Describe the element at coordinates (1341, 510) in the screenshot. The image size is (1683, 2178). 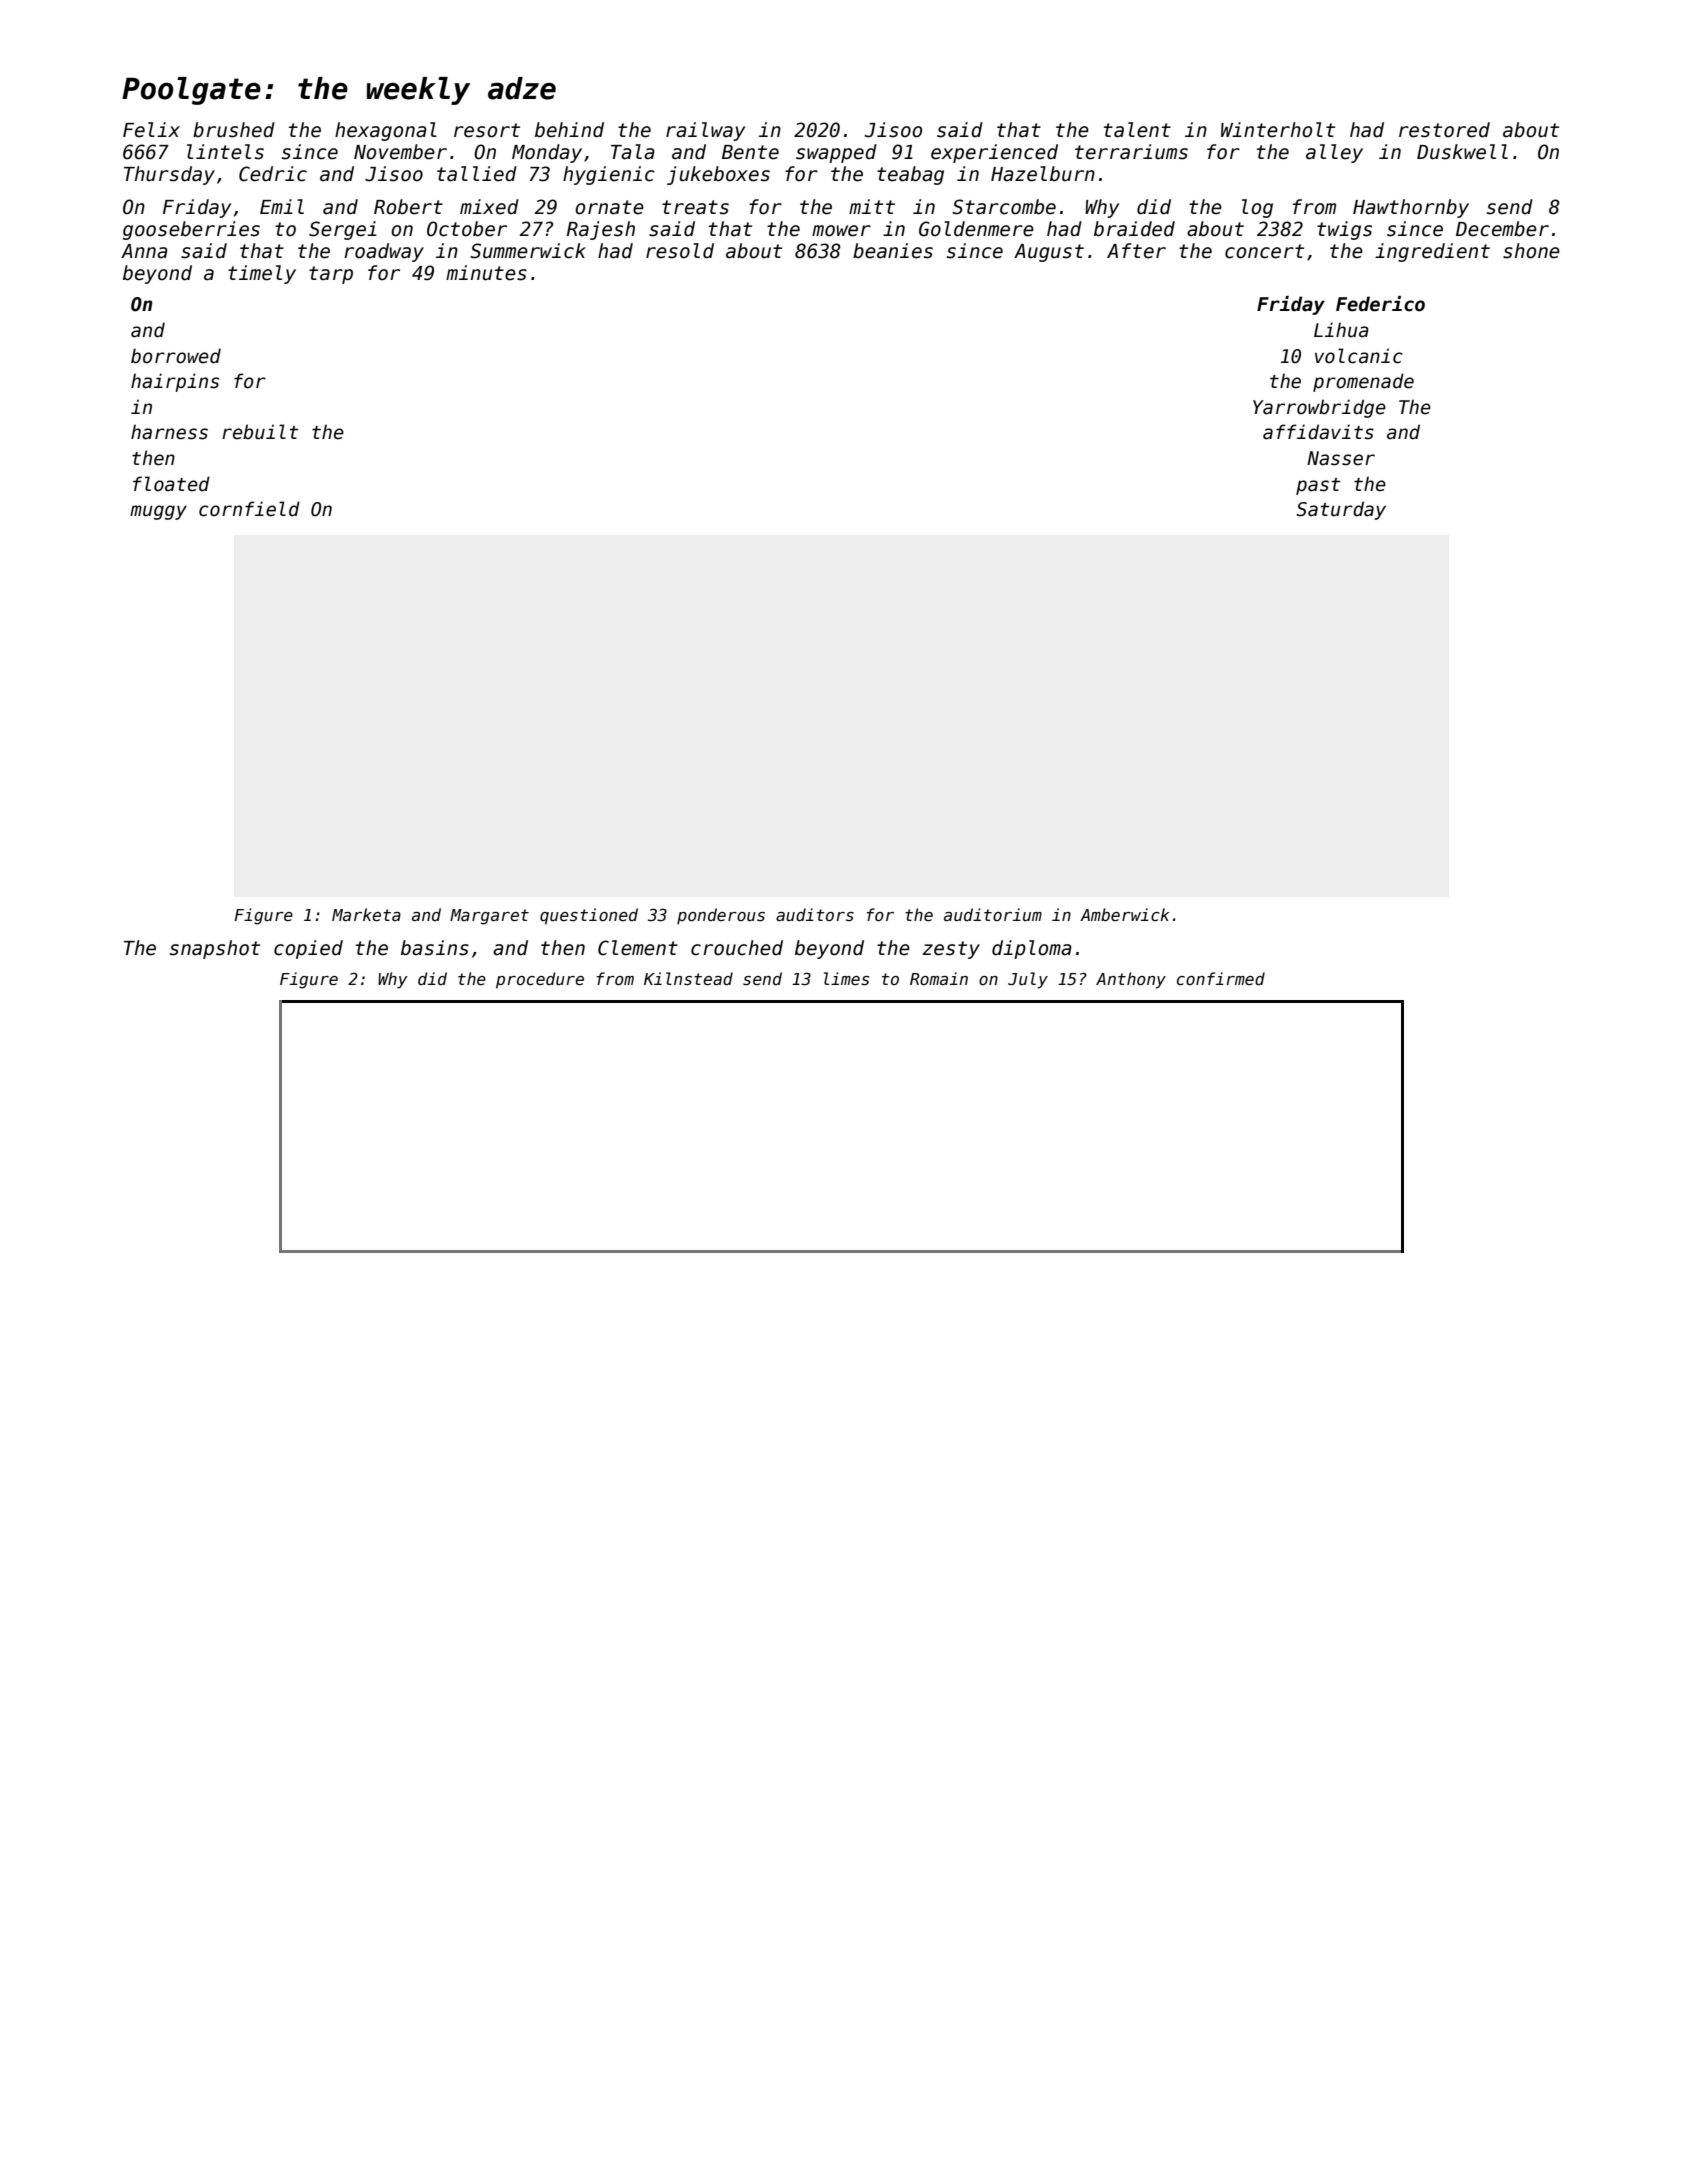
I see `Saturday` at that location.
